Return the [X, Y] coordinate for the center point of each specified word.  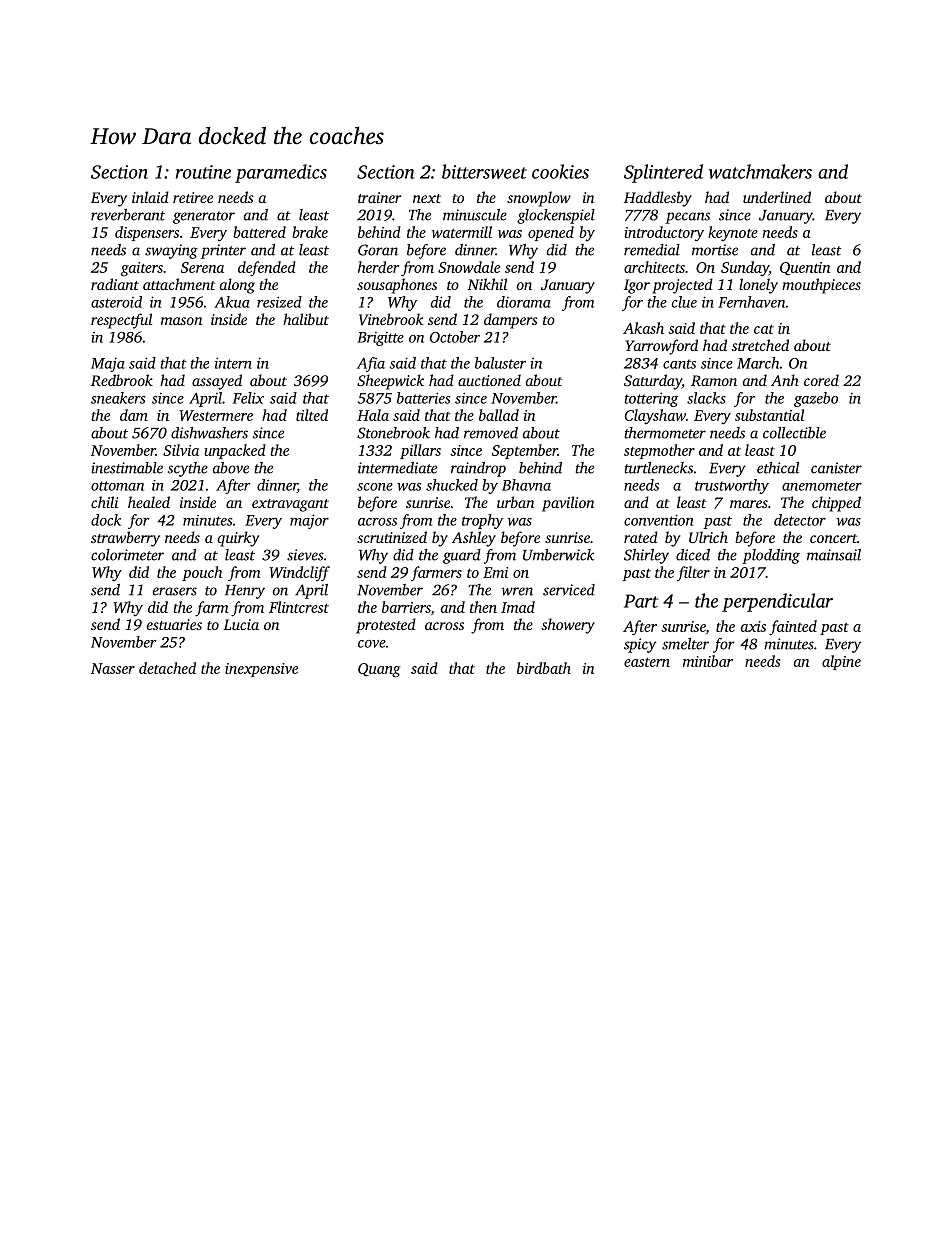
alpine [841, 662]
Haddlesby [658, 199]
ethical [778, 468]
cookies [560, 171]
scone [375, 487]
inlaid [150, 197]
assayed [217, 382]
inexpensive [261, 670]
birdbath [544, 668]
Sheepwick [390, 382]
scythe [188, 469]
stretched [760, 345]
